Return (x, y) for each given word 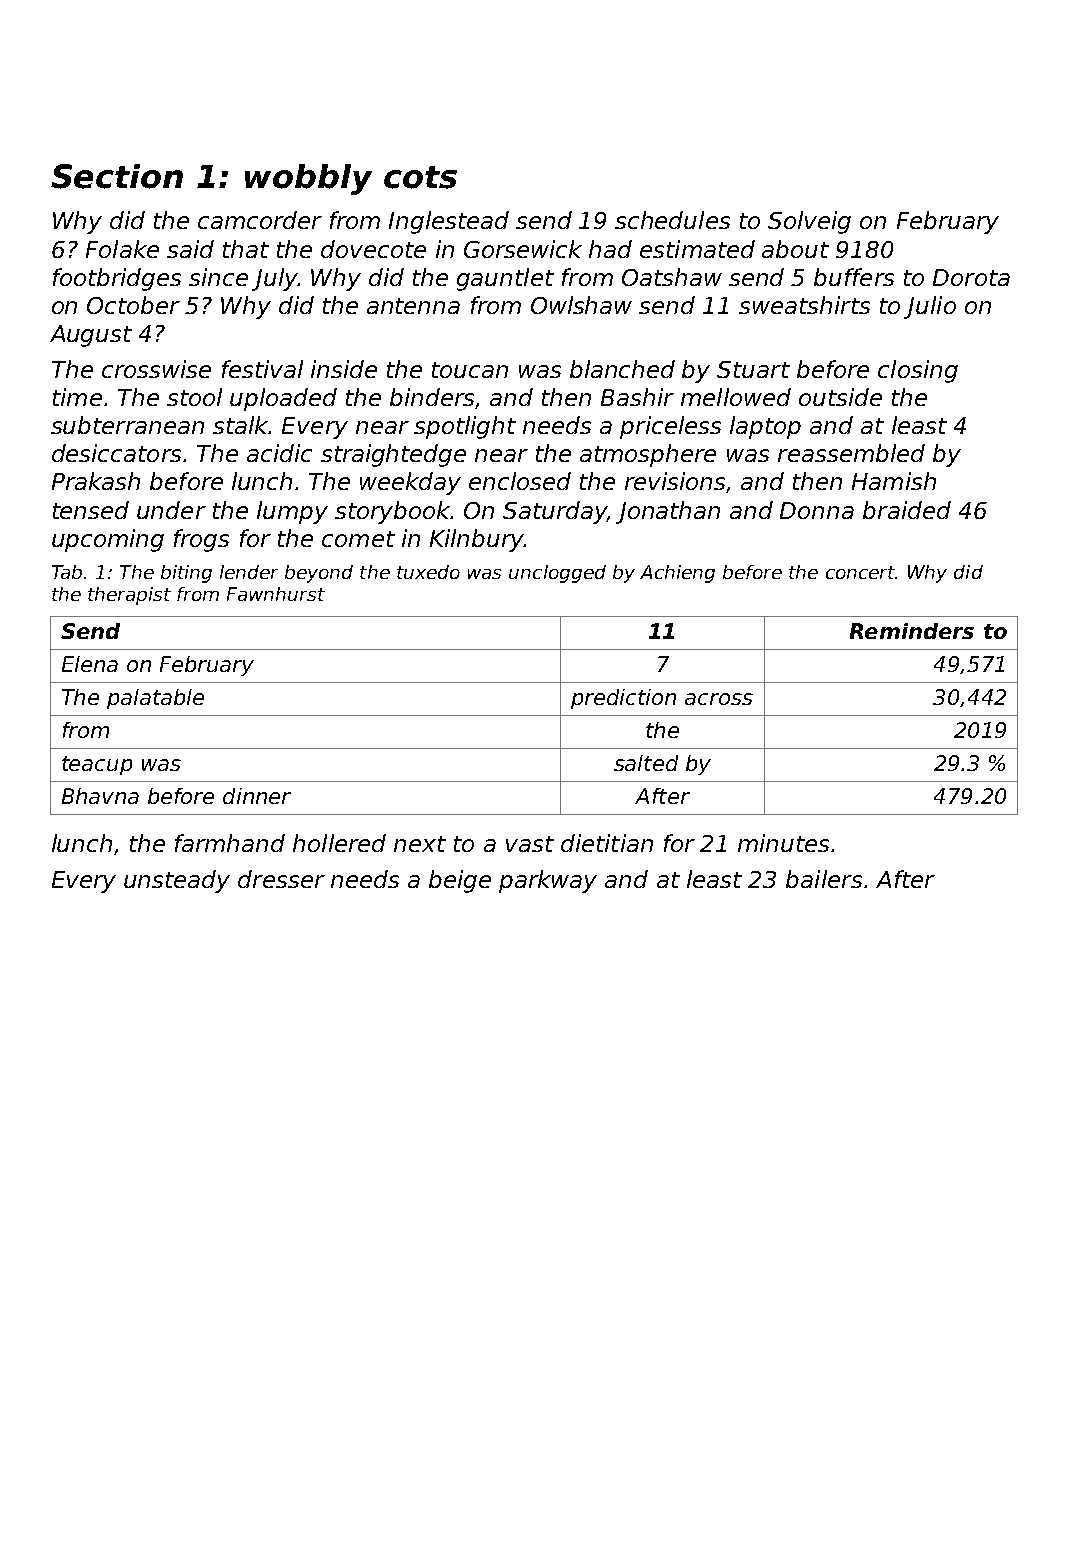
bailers (824, 879)
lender (249, 572)
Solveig (809, 222)
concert (860, 572)
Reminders (912, 631)
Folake (122, 249)
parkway (548, 881)
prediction (623, 699)
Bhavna (100, 796)
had (610, 249)
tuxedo (428, 572)
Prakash (96, 481)
